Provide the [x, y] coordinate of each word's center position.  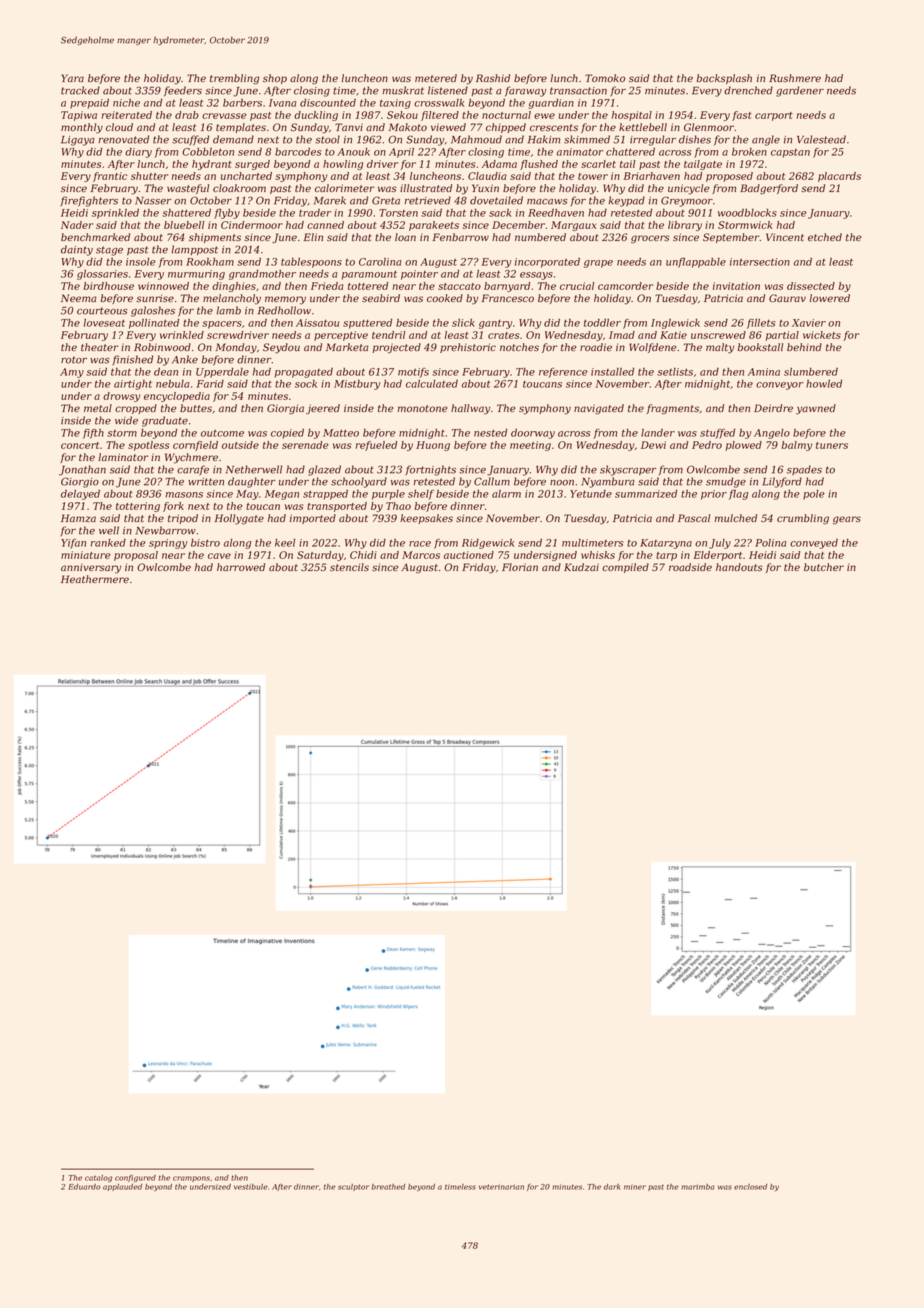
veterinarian [501, 1187]
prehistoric [468, 348]
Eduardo [84, 1187]
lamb [228, 310]
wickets [822, 335]
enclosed [750, 1187]
